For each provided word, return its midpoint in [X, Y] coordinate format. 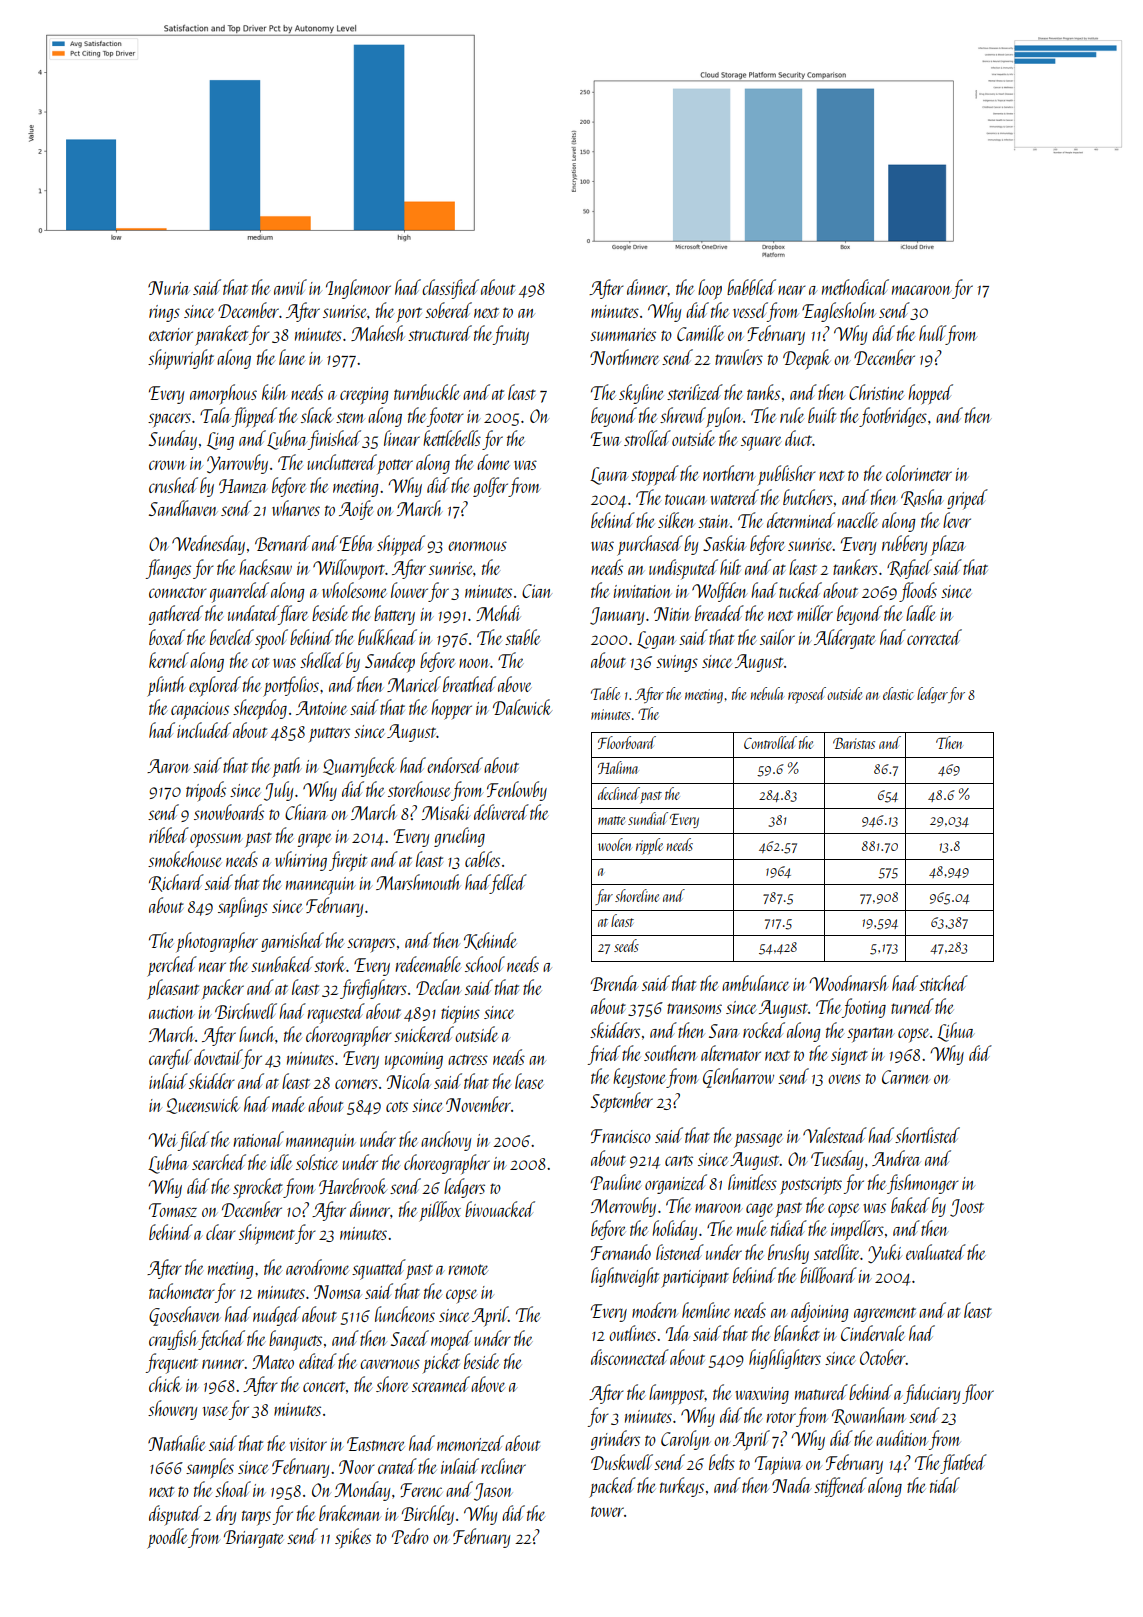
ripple [649, 846]
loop [710, 289]
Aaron [168, 766]
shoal [233, 1489]
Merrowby [623, 1207]
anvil [290, 287]
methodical [855, 287]
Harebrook [353, 1186]
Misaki [446, 812]
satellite [837, 1252]
